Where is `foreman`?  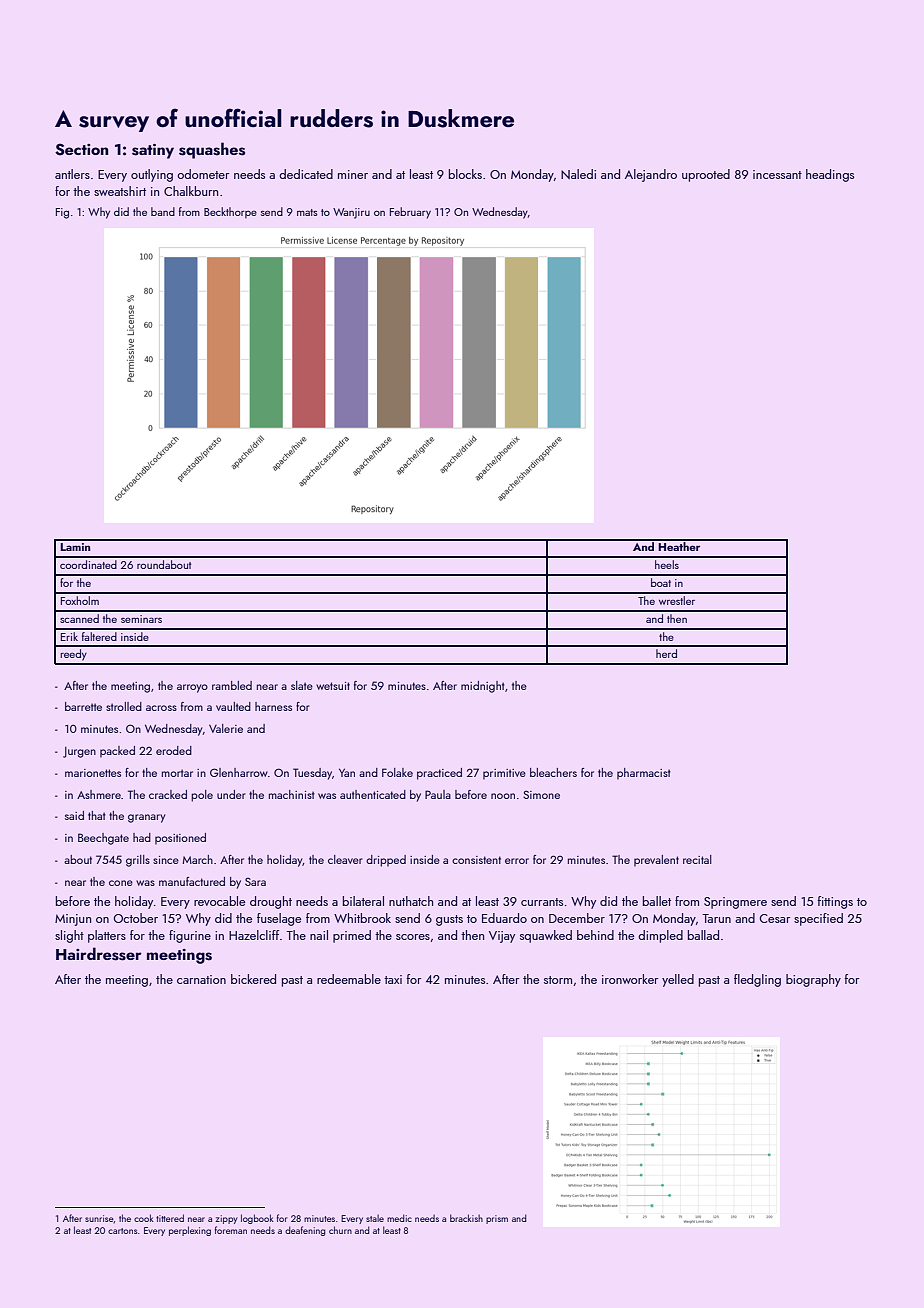
foreman is located at coordinates (231, 1230).
